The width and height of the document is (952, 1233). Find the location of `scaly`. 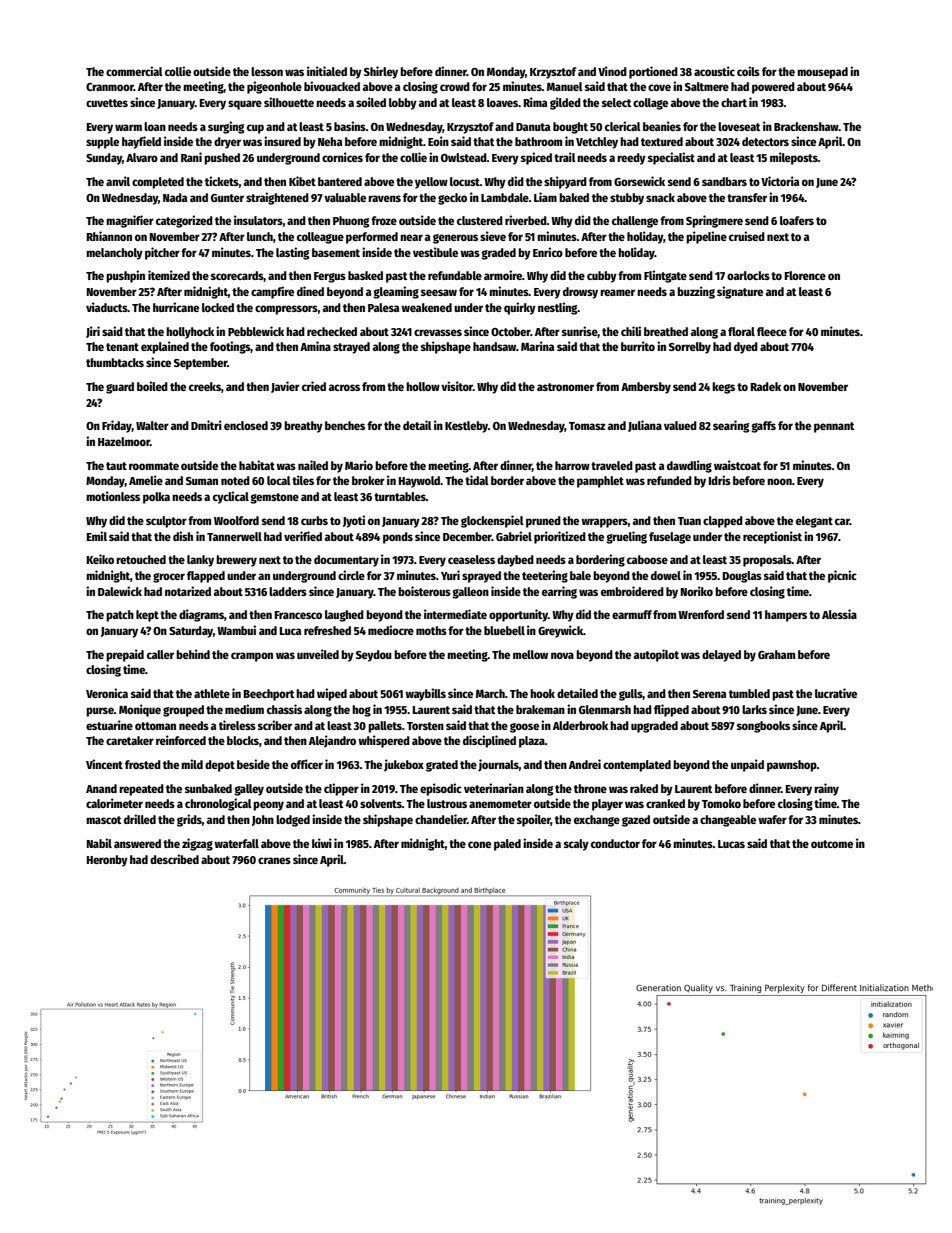

scaly is located at coordinates (576, 845).
